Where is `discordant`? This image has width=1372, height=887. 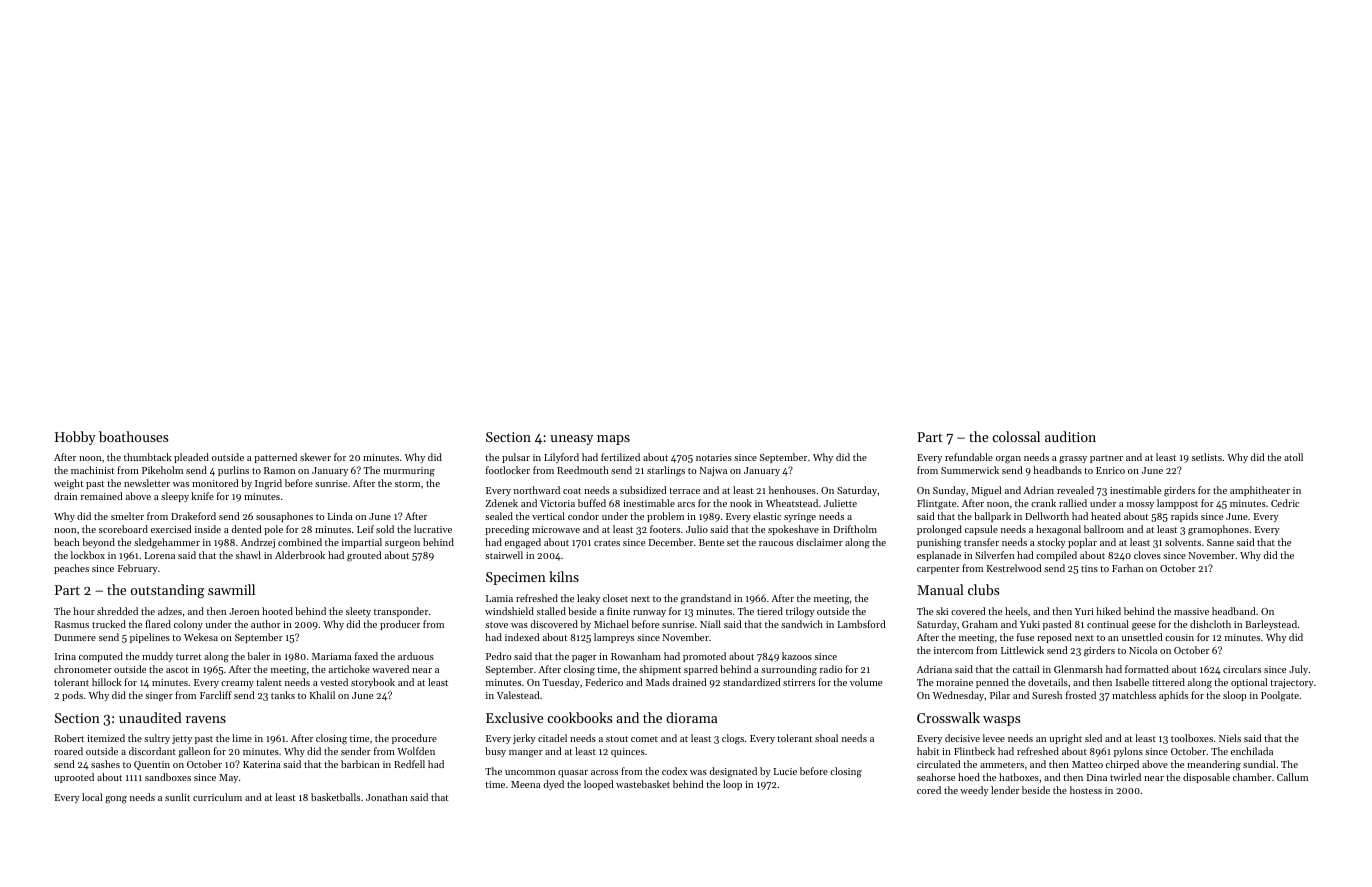
discordant is located at coordinates (152, 751).
